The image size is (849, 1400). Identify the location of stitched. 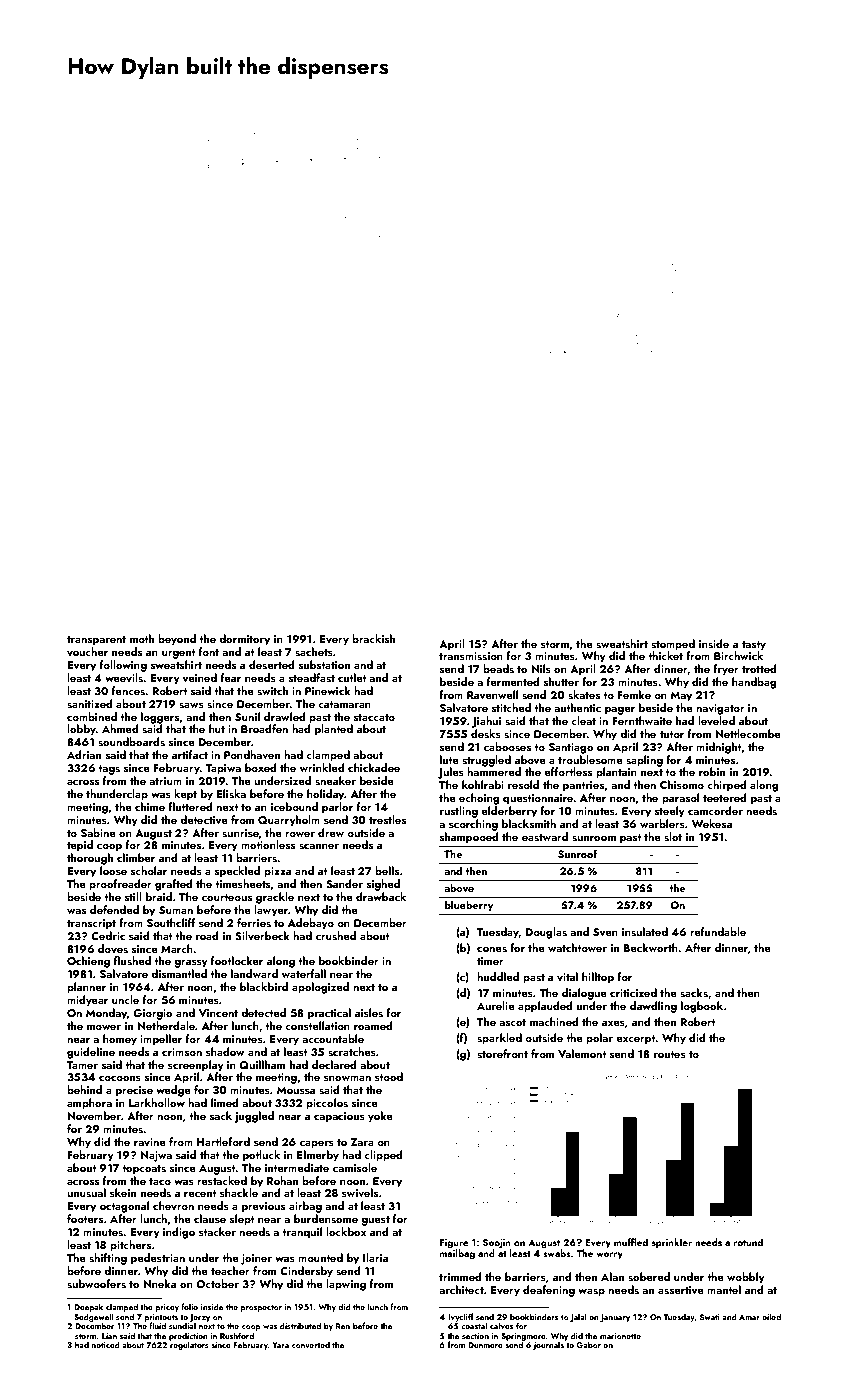
(511, 707).
